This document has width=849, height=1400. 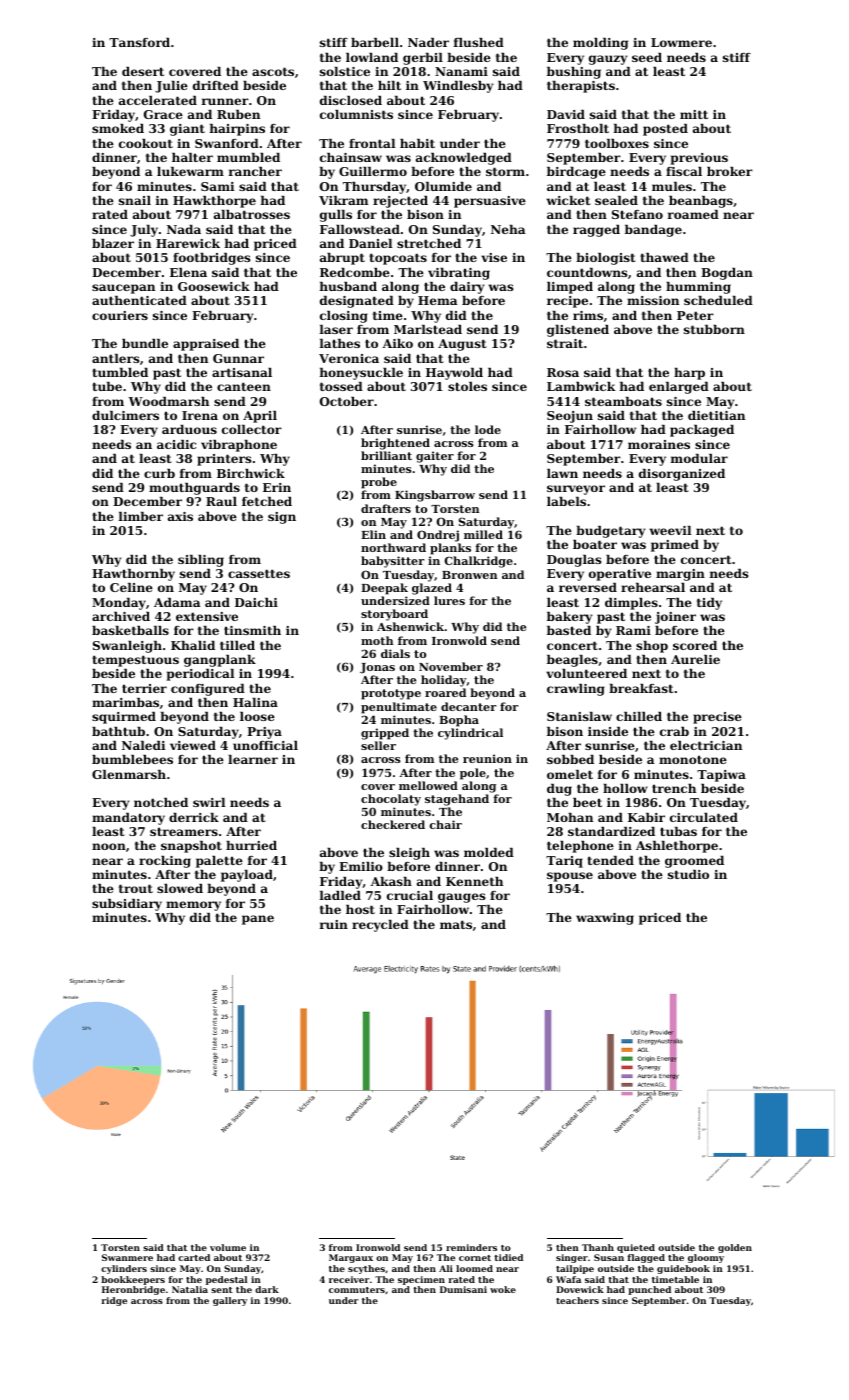 What do you see at coordinates (244, 386) in the document?
I see `canteen` at bounding box center [244, 386].
